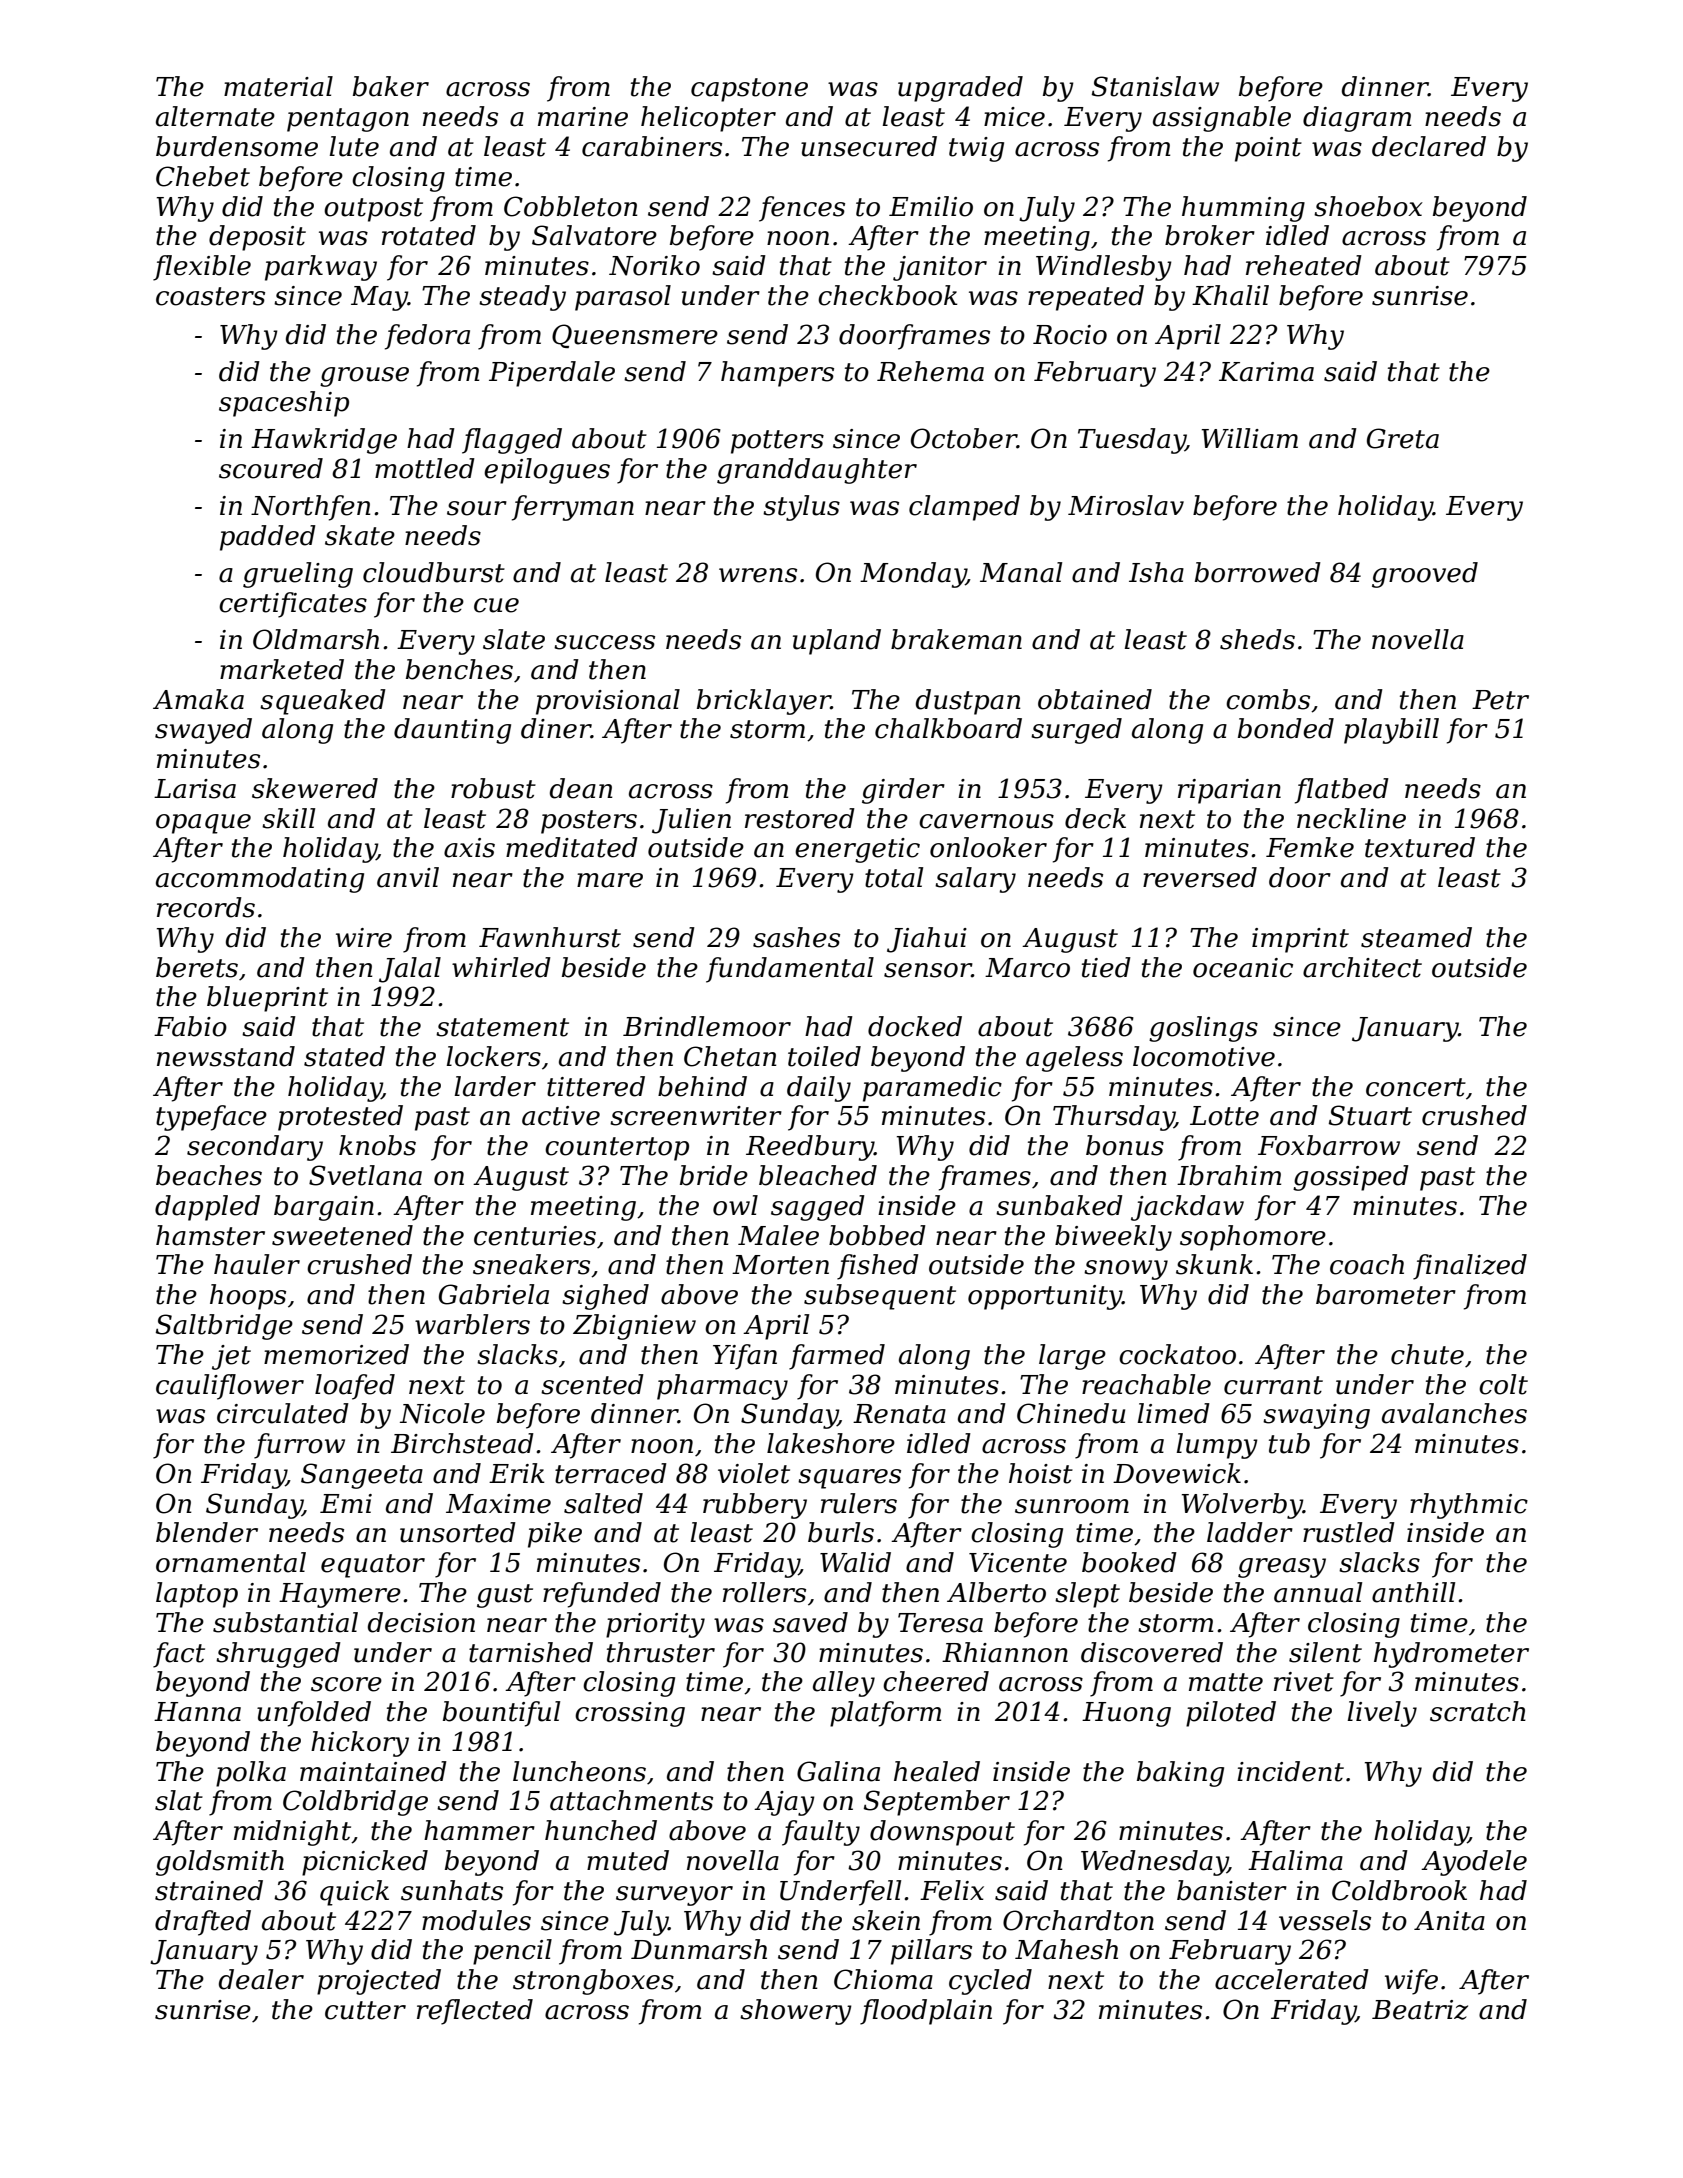 The width and height of the image is (1683, 2178). Describe the element at coordinates (1420, 2010) in the image. I see `Beatriz` at that location.
